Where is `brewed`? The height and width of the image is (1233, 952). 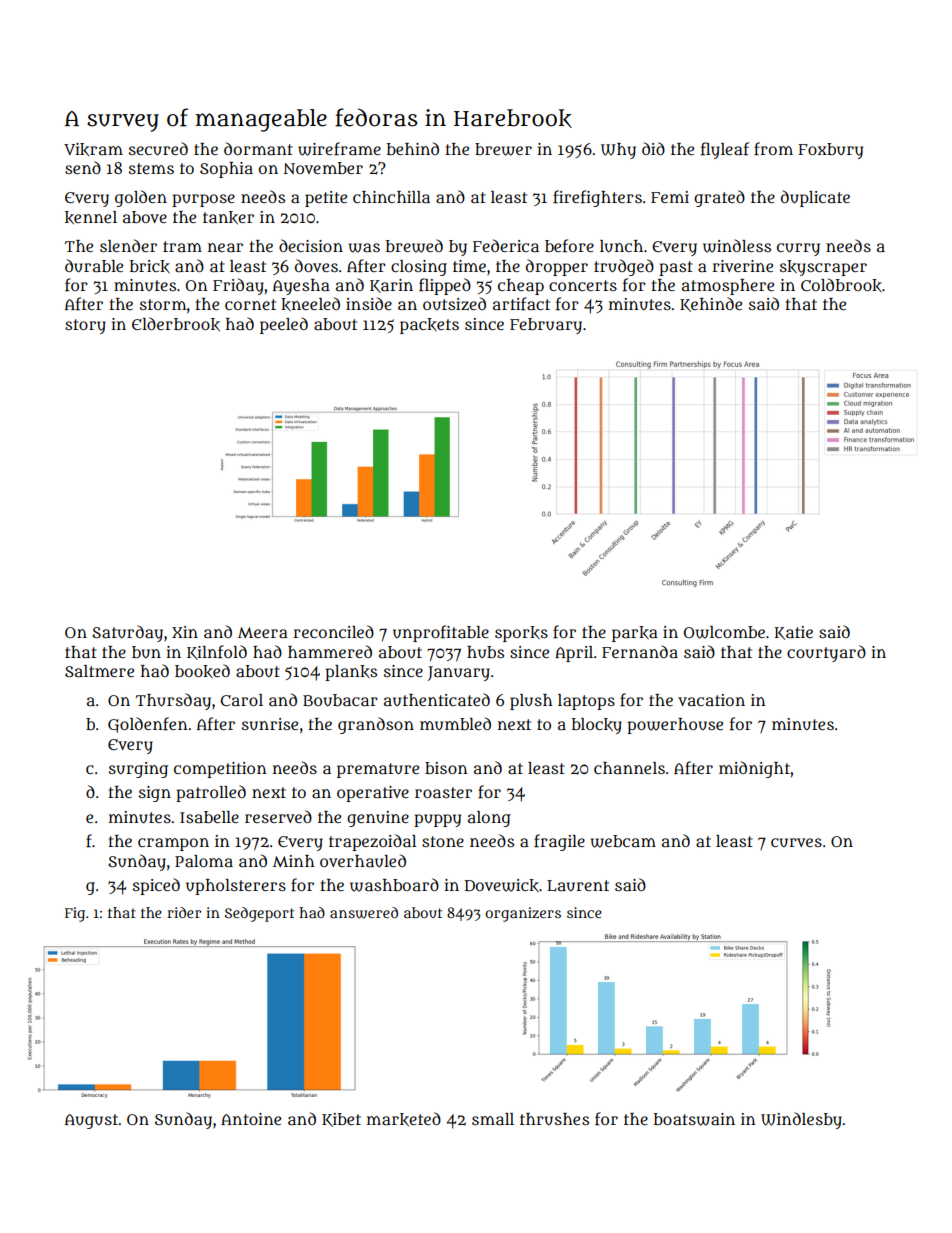
brewed is located at coordinates (414, 246).
